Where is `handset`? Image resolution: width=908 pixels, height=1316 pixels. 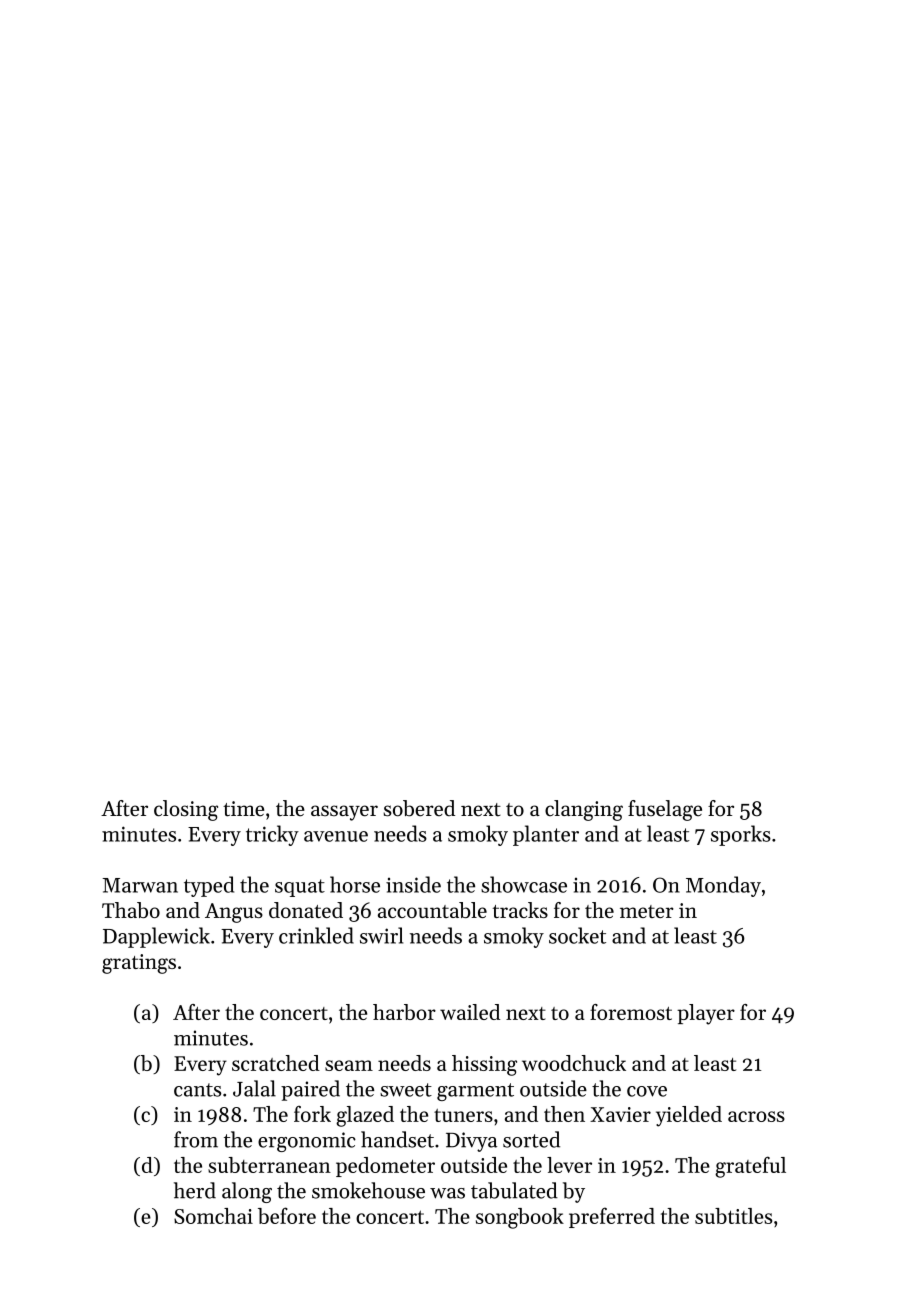 handset is located at coordinates (397, 1139).
